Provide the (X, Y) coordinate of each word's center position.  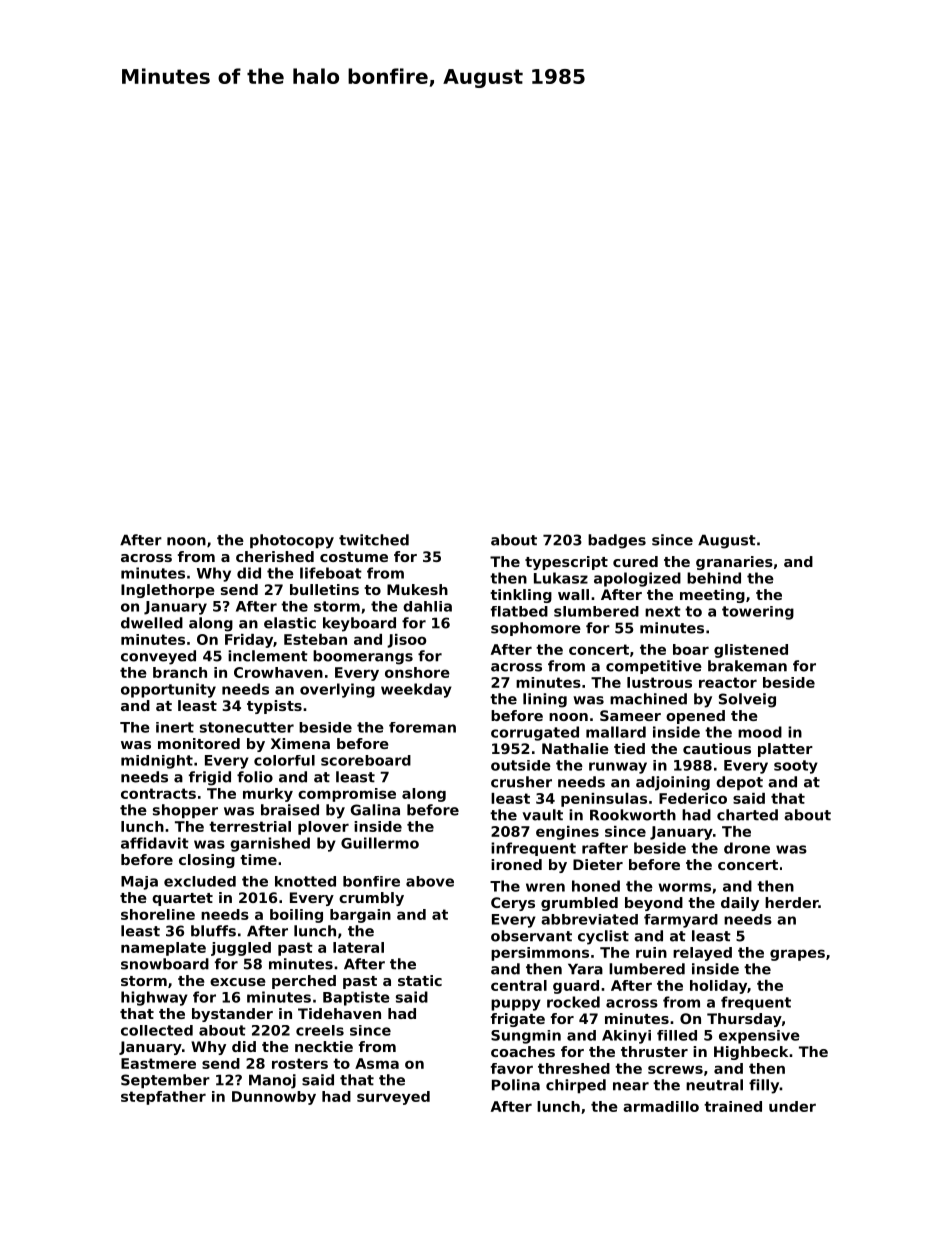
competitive (654, 667)
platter (785, 750)
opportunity (168, 690)
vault (542, 815)
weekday (416, 690)
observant (531, 936)
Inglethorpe (168, 591)
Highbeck (751, 1053)
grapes (797, 955)
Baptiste (356, 998)
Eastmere (158, 1063)
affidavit (155, 843)
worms (684, 887)
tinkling (521, 596)
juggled (241, 949)
